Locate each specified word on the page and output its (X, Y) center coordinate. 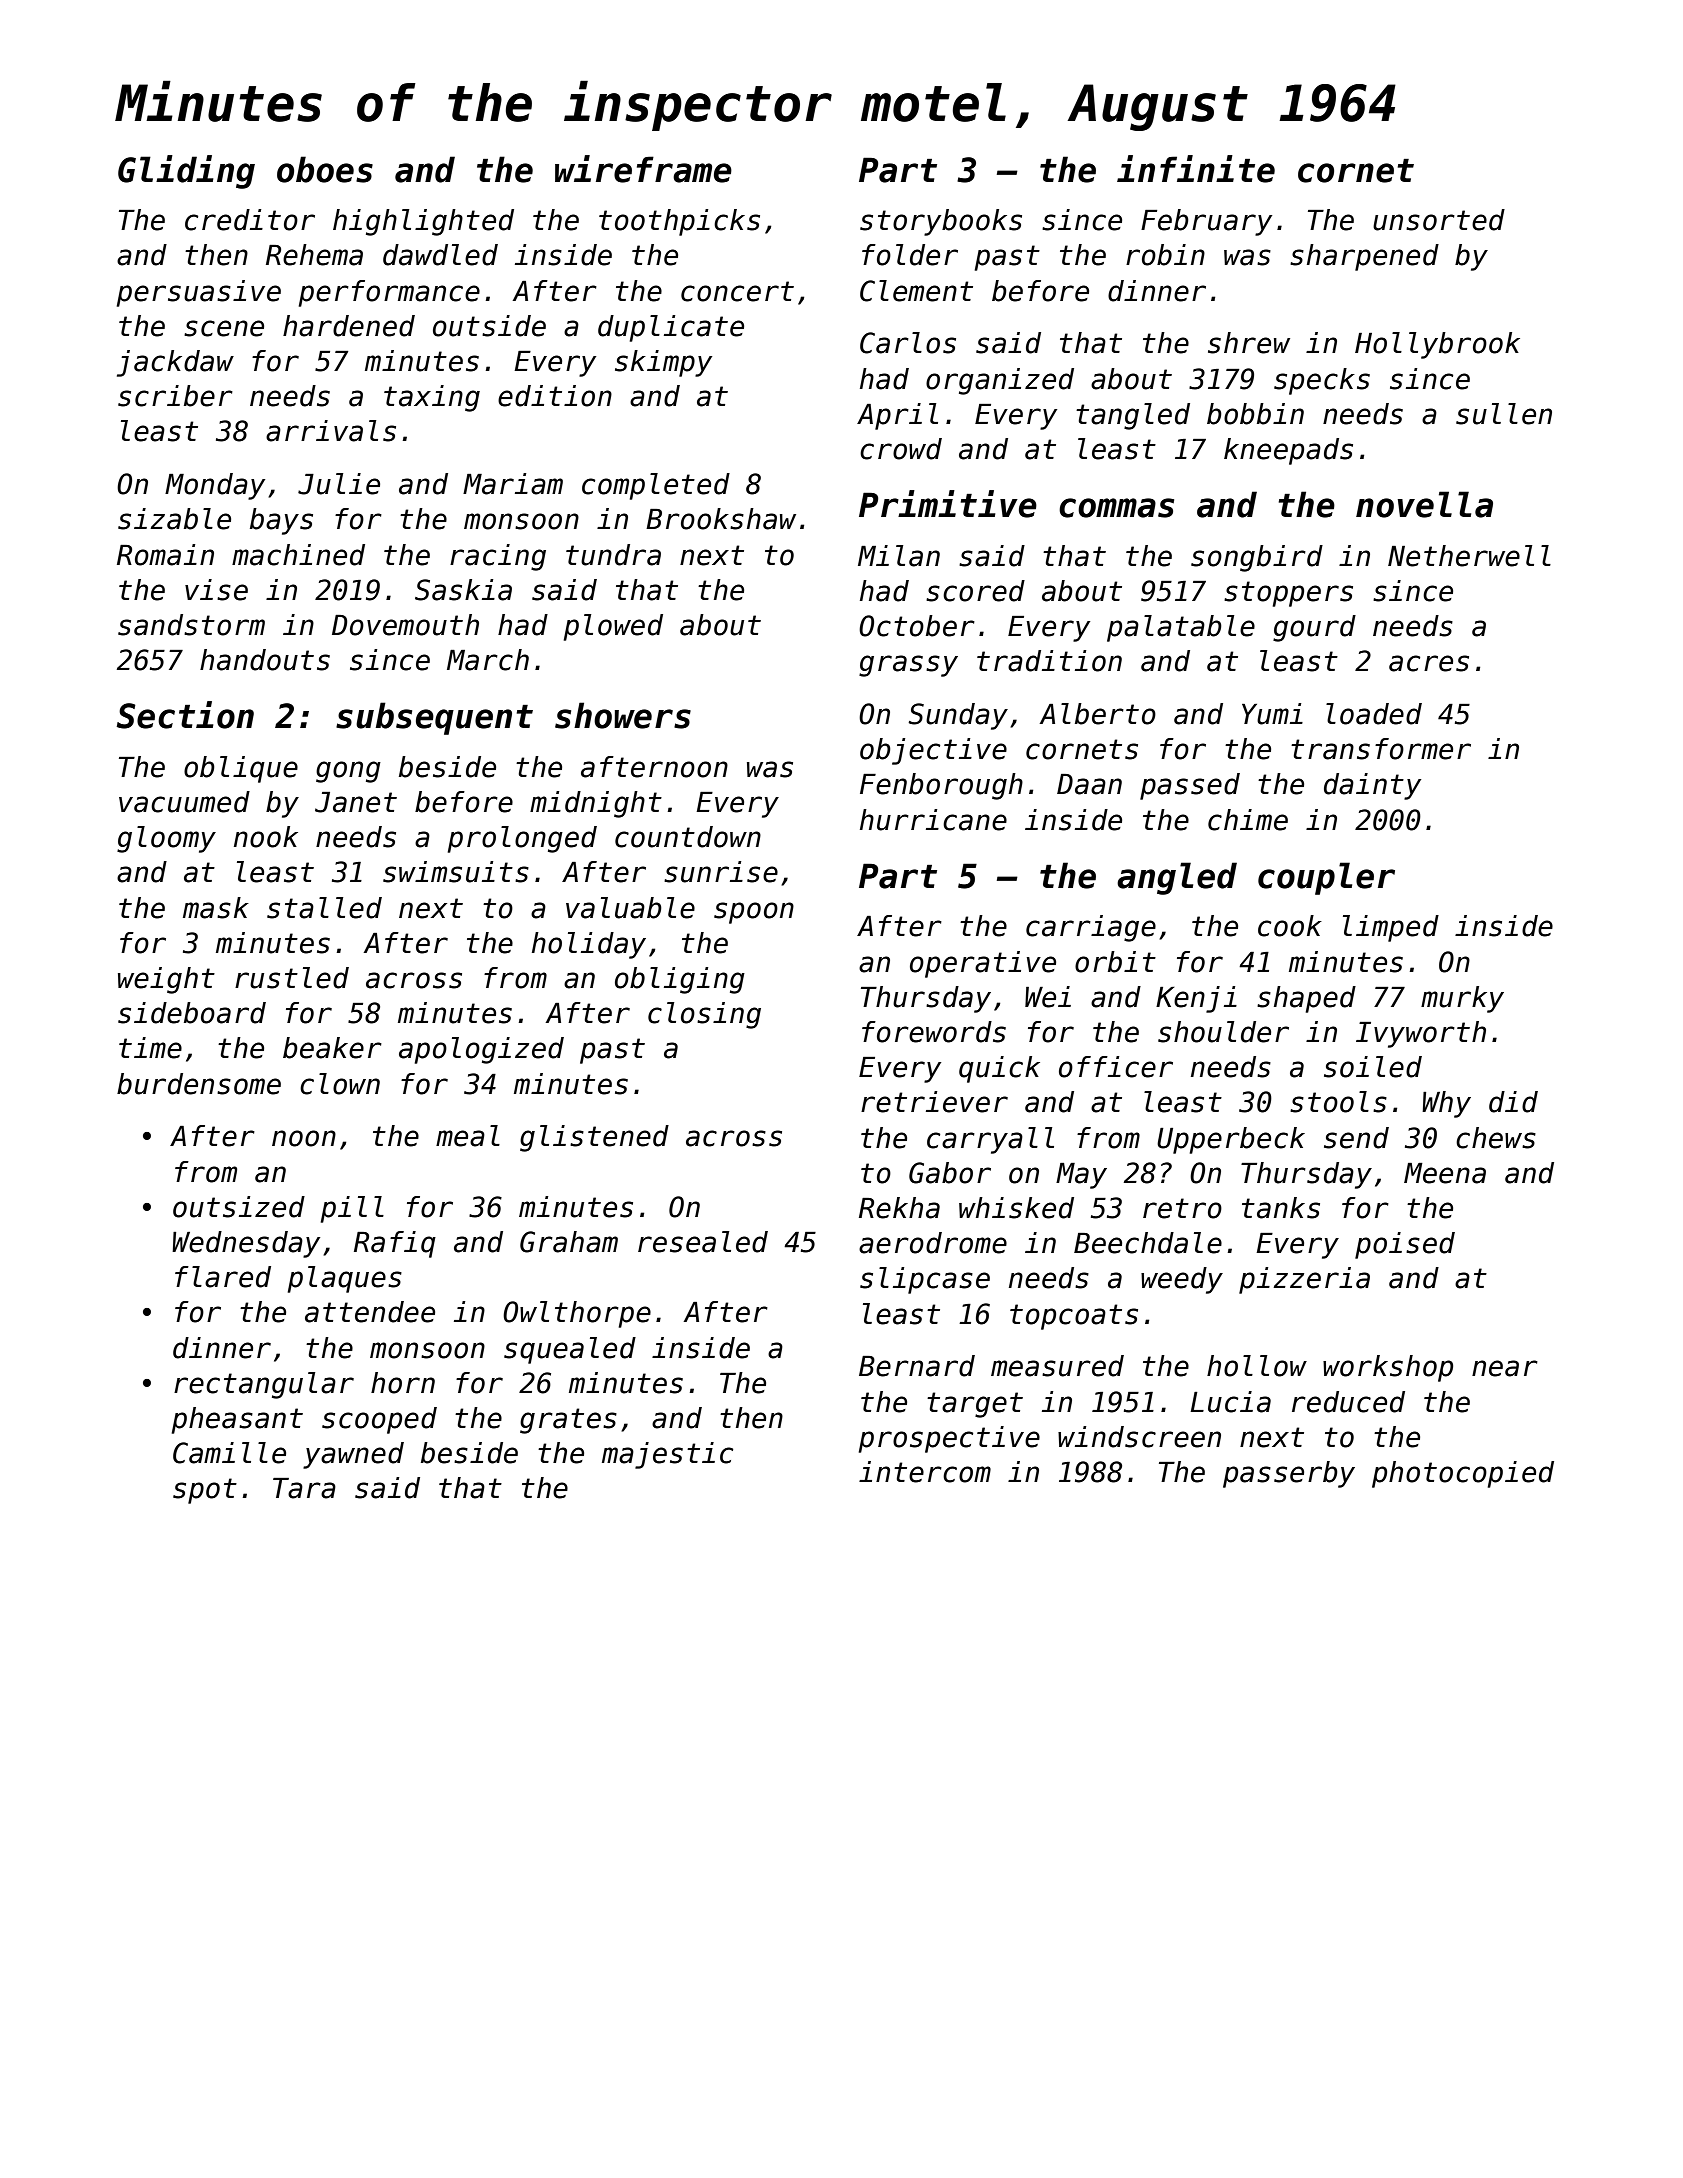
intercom (925, 1472)
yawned (353, 1455)
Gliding (186, 172)
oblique (241, 769)
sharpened (1364, 257)
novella (1424, 504)
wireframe (643, 169)
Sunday (958, 716)
